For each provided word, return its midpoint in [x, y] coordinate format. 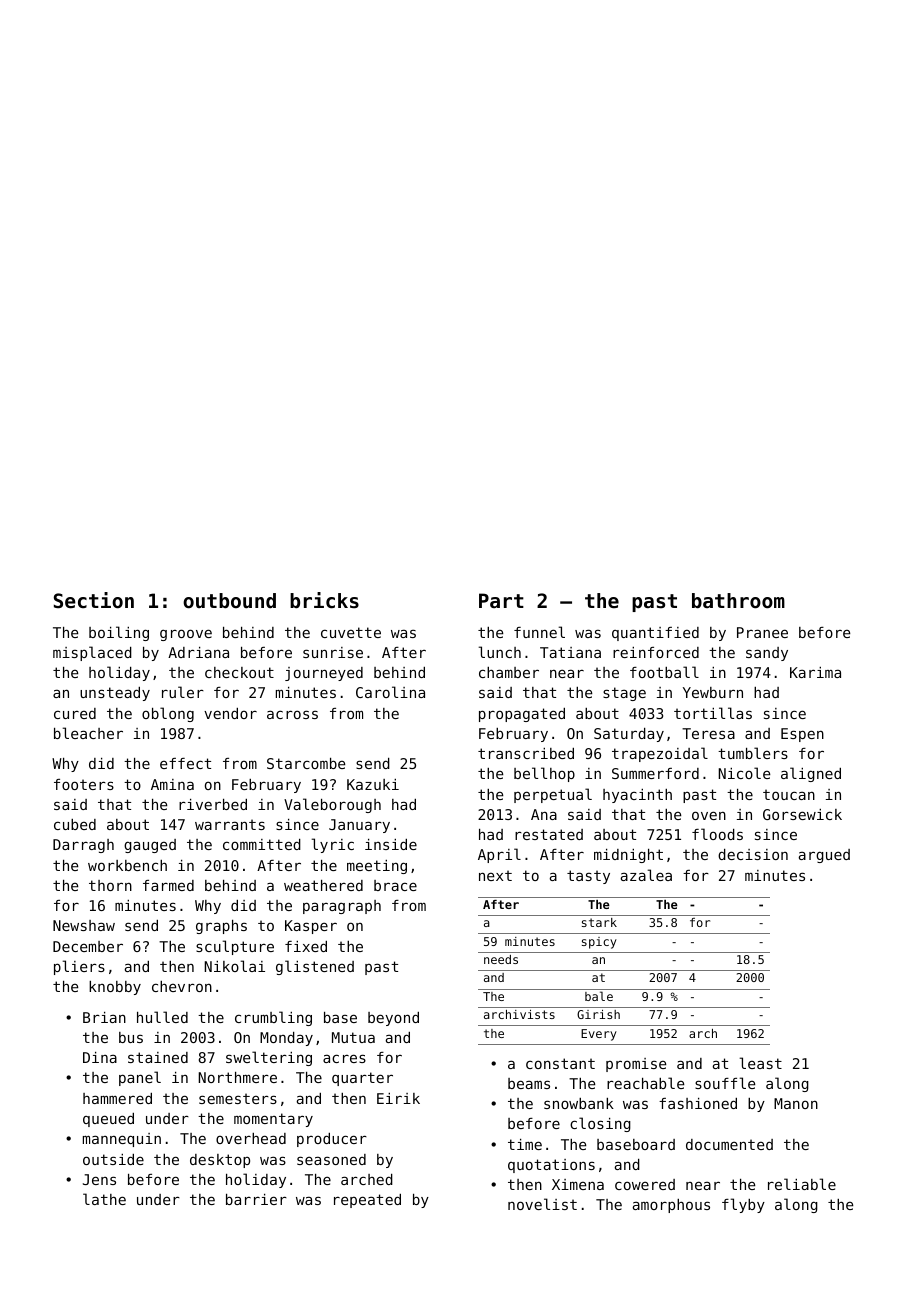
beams [529, 1083]
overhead [251, 1138]
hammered [117, 1098]
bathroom [738, 601]
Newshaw [84, 925]
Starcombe [306, 763]
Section [94, 600]
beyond [393, 1019]
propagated [522, 715]
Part [501, 600]
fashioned [698, 1103]
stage [624, 694]
